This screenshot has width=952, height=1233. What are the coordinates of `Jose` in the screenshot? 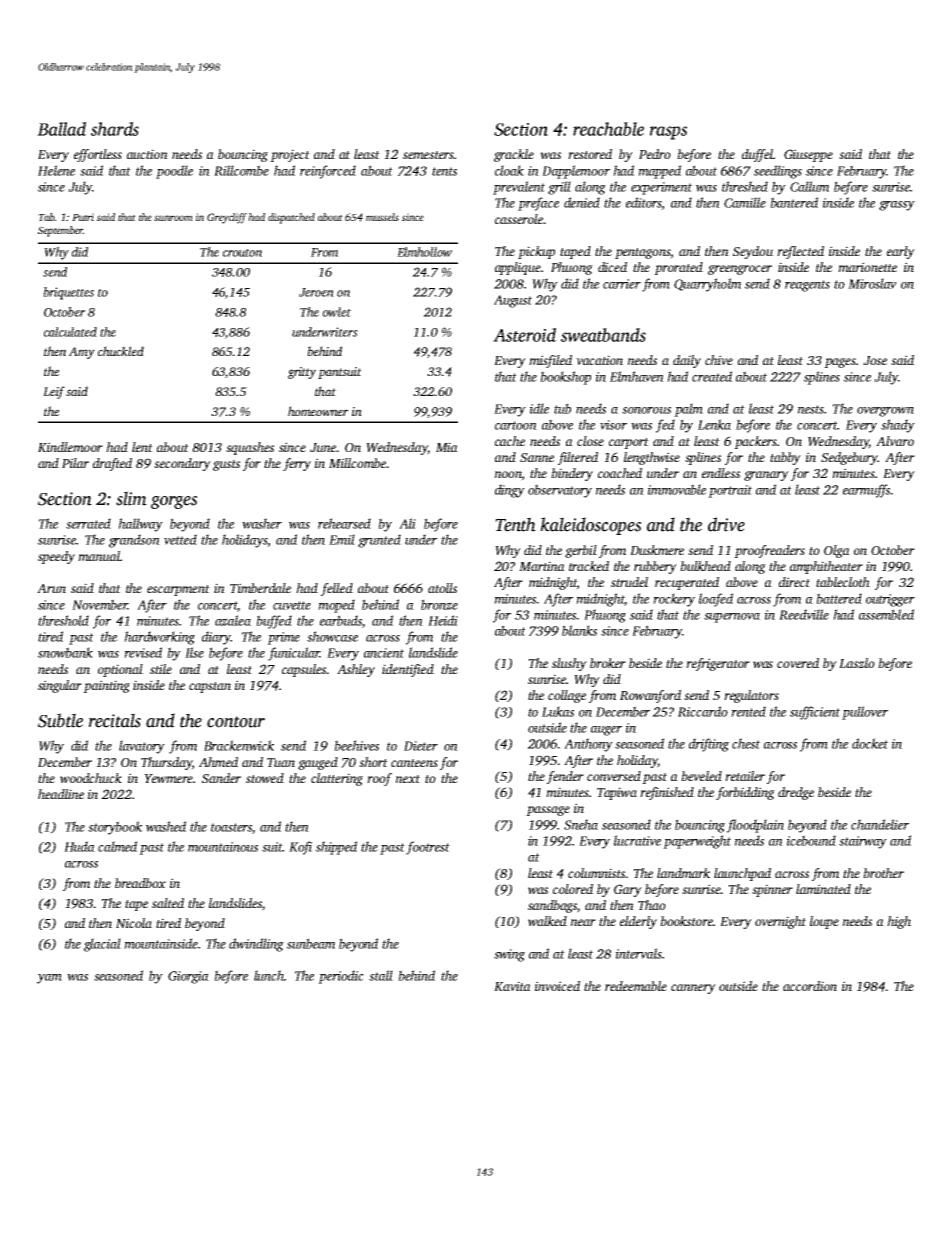 It's located at (875, 360).
